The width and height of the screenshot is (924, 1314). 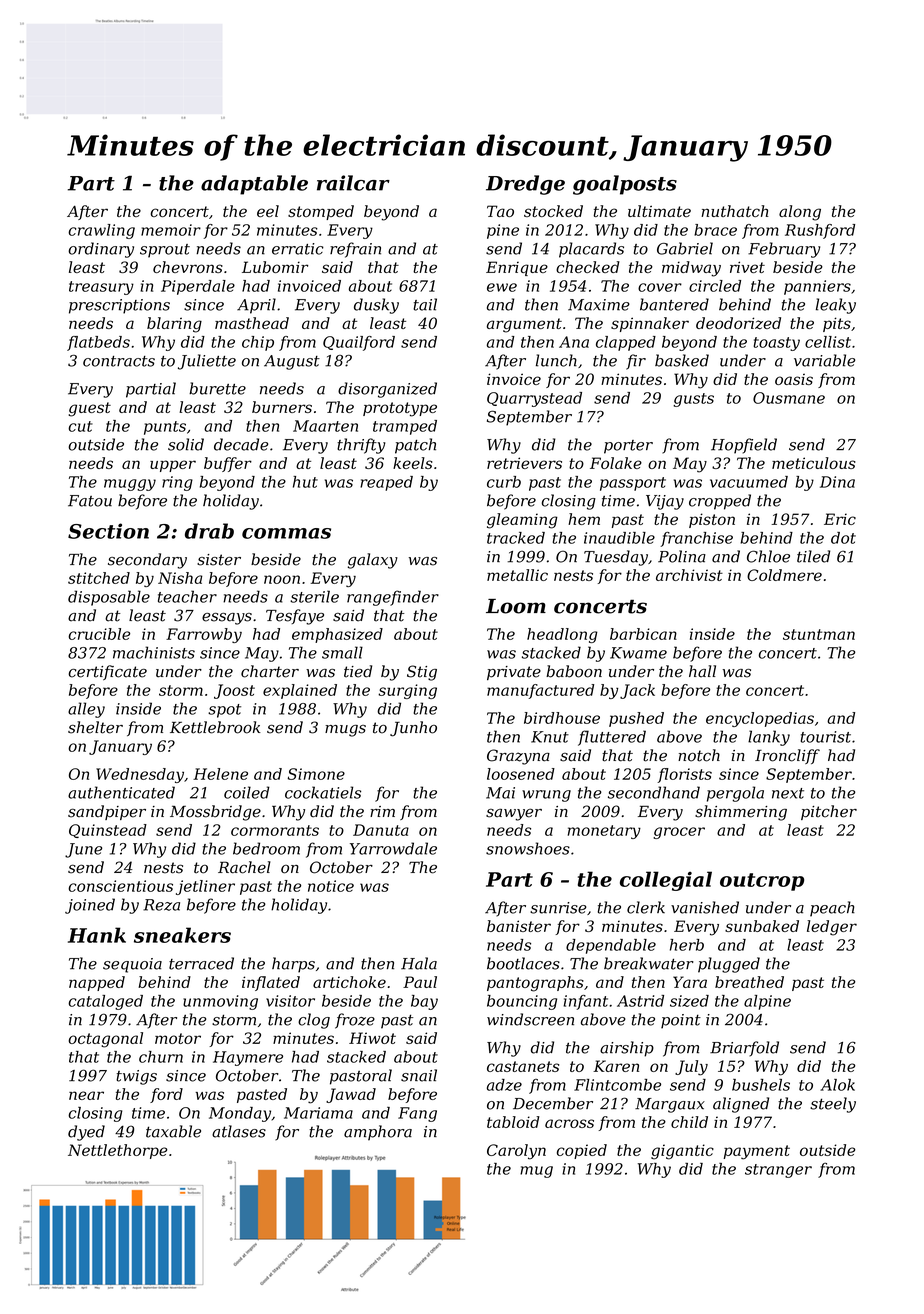 What do you see at coordinates (325, 426) in the screenshot?
I see `Maarten` at bounding box center [325, 426].
